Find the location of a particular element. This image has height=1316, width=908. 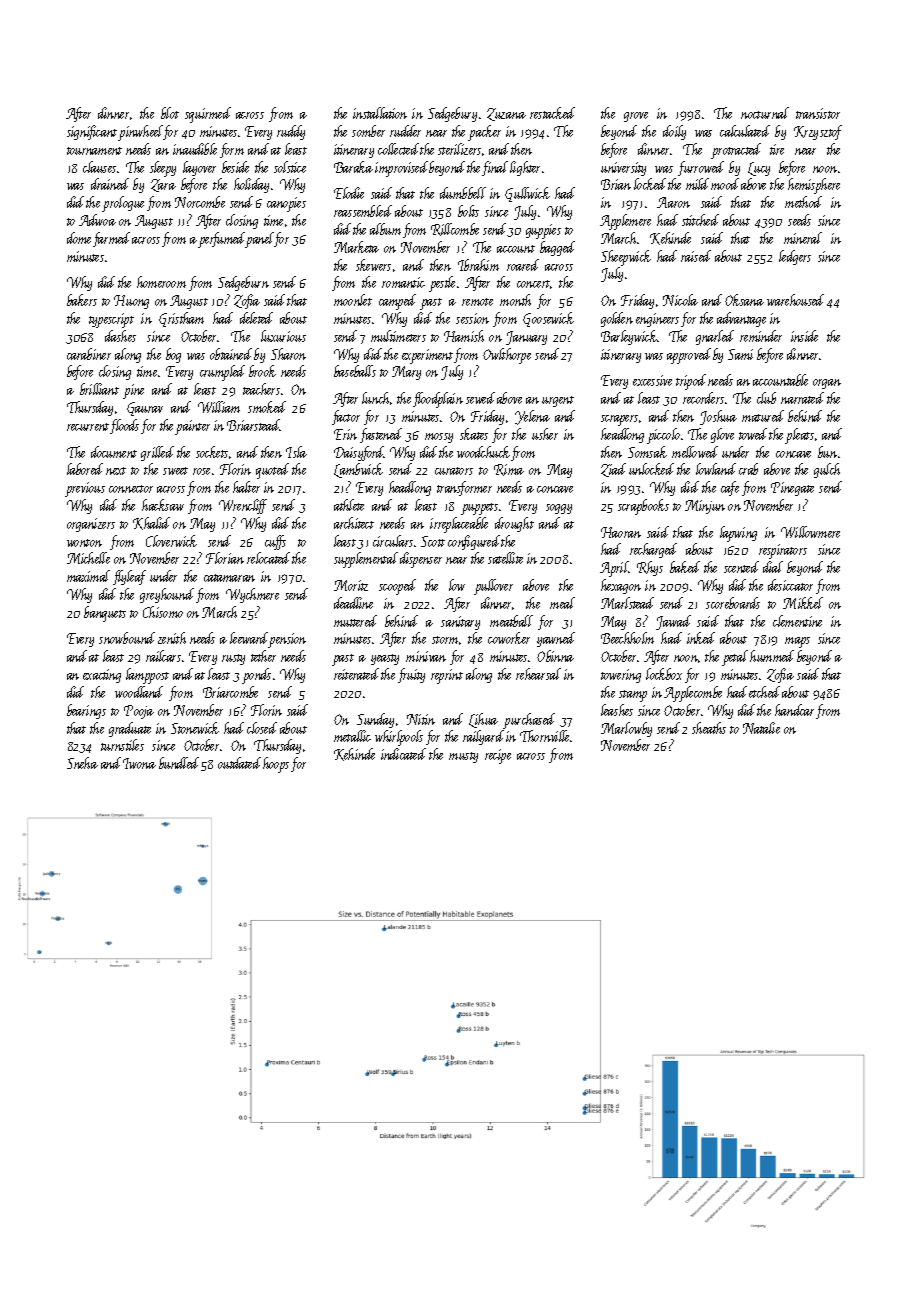

dome is located at coordinates (79, 238).
